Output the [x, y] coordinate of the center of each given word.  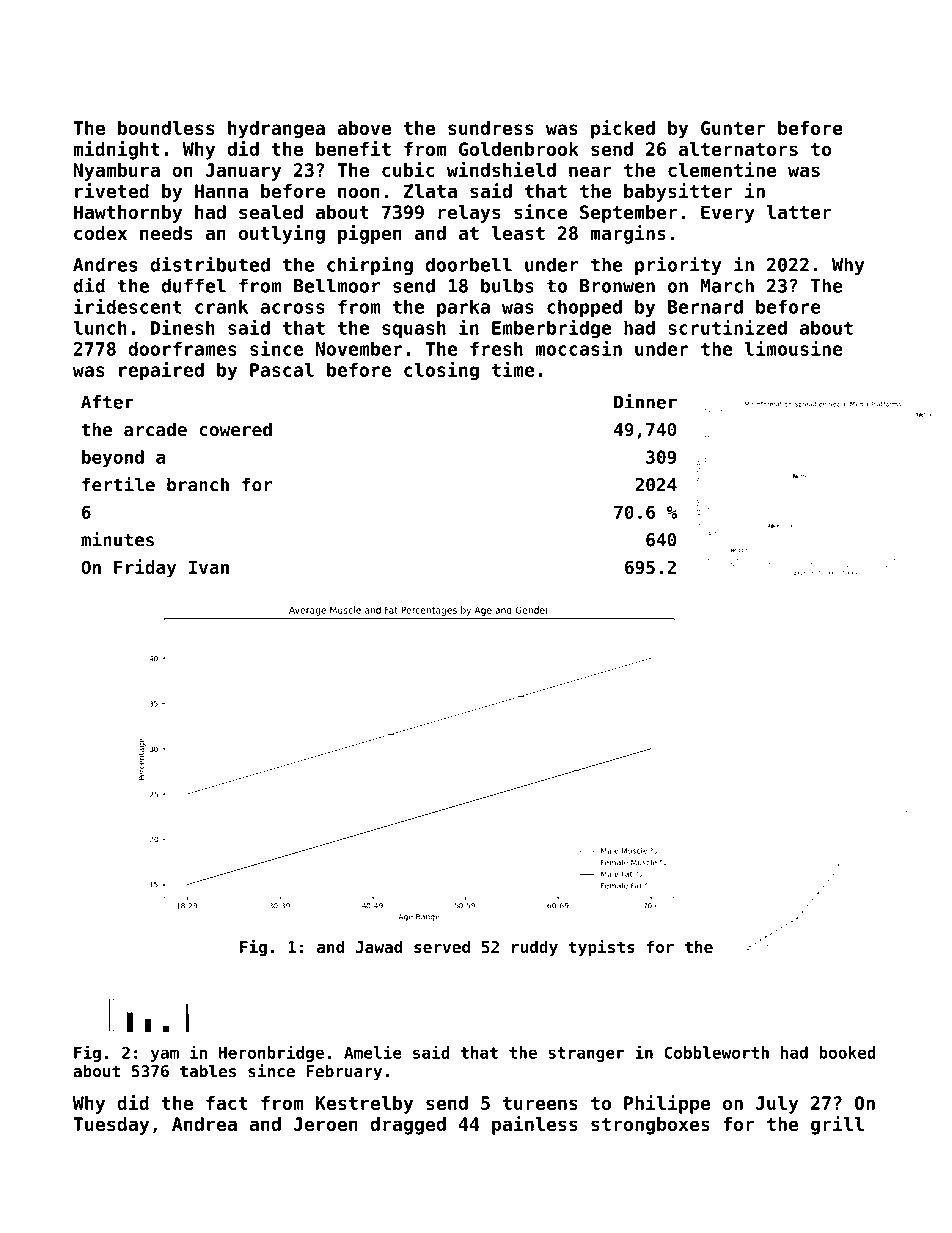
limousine [794, 348]
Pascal [282, 369]
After [107, 402]
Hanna [221, 191]
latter [799, 212]
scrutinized [727, 327]
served [442, 946]
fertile [118, 484]
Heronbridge [271, 1053]
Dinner [645, 401]
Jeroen [326, 1124]
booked [847, 1052]
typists [602, 948]
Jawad [379, 946]
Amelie [373, 1052]
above [364, 128]
